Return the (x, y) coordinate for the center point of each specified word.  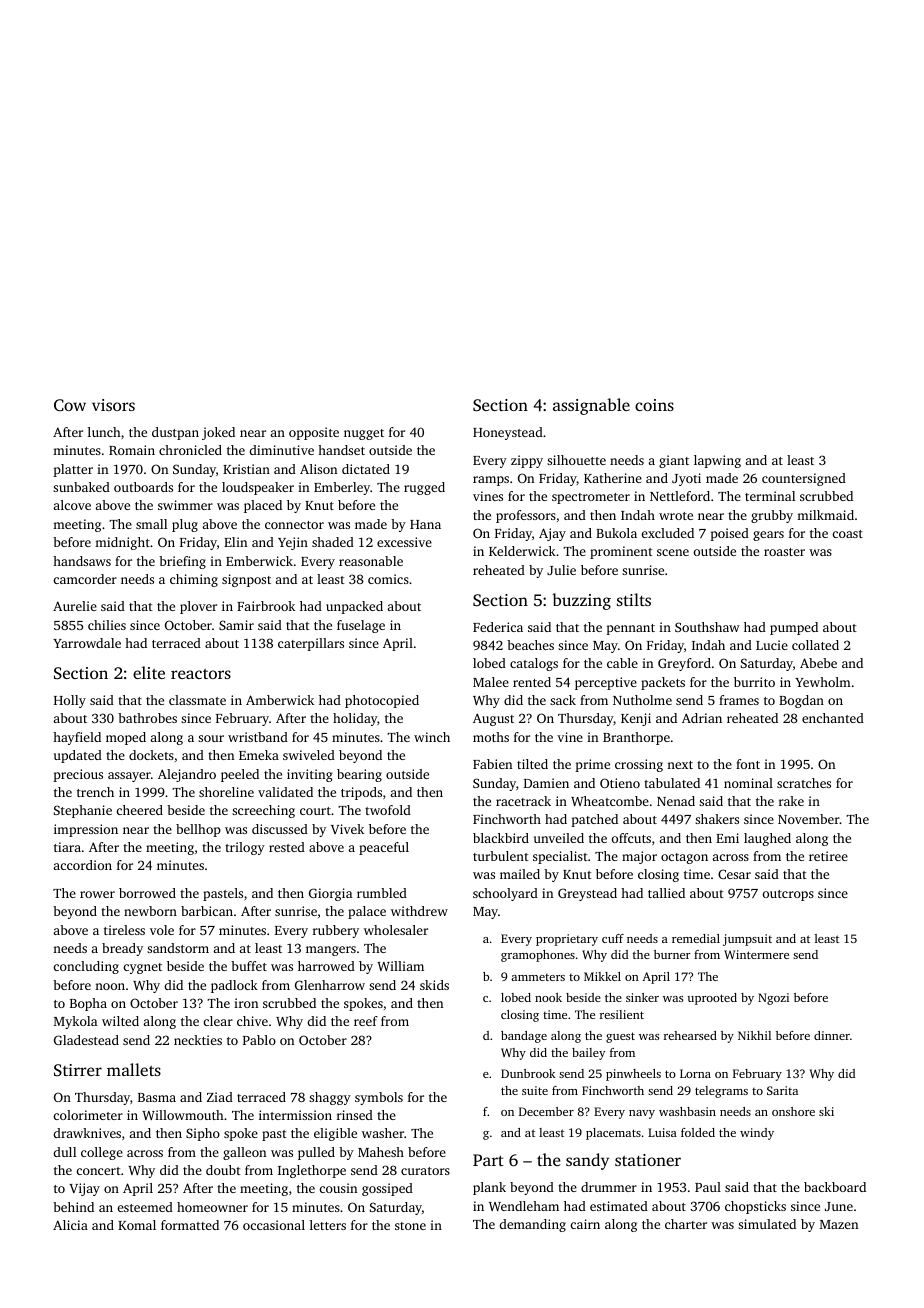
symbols (379, 1098)
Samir (236, 625)
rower (97, 894)
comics (388, 579)
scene (673, 552)
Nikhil (754, 1035)
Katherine (613, 478)
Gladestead (86, 1040)
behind (73, 1207)
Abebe (818, 663)
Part (488, 1160)
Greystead (587, 894)
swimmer (185, 505)
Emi (727, 838)
